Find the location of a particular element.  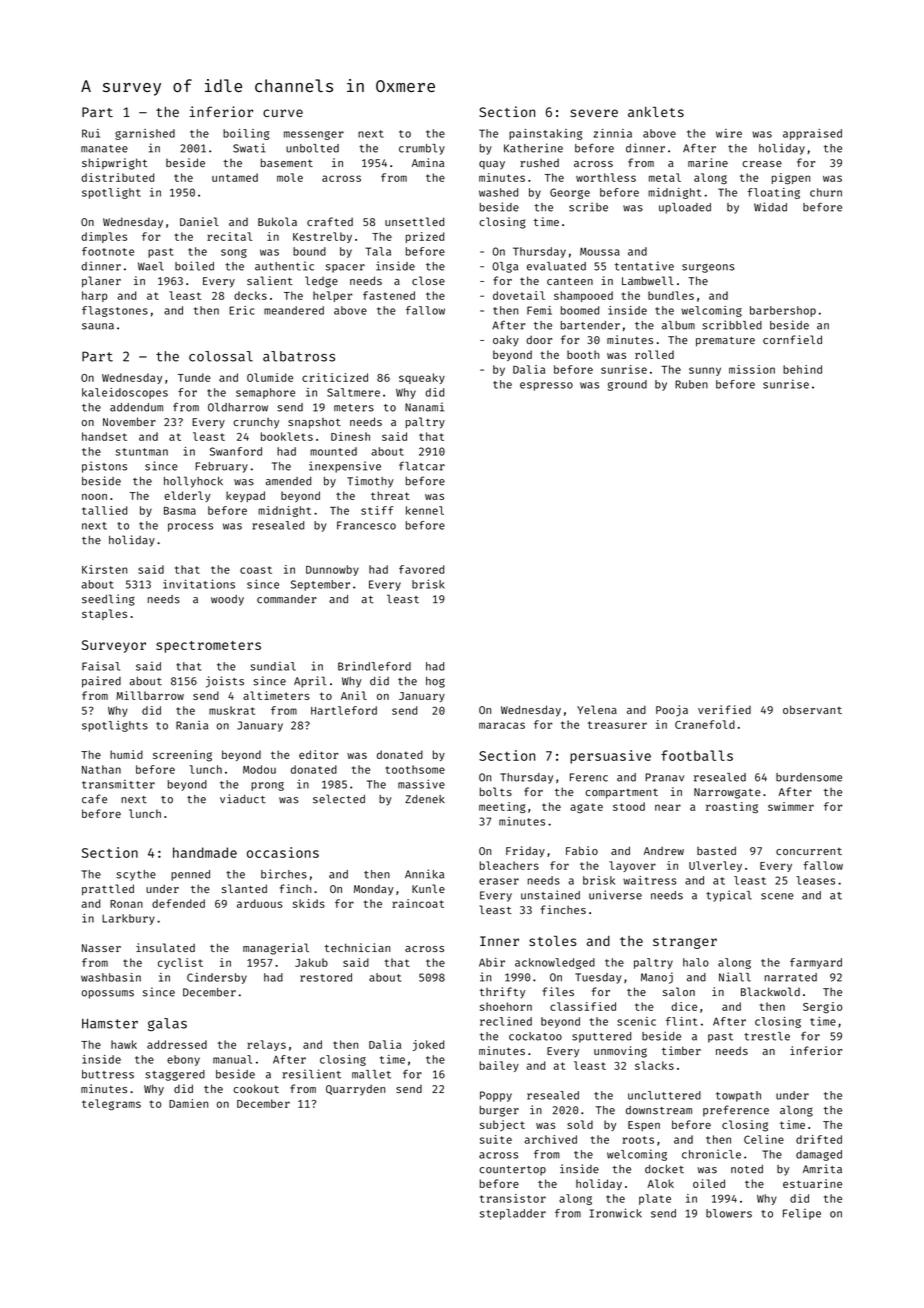

Wael is located at coordinates (151, 266).
